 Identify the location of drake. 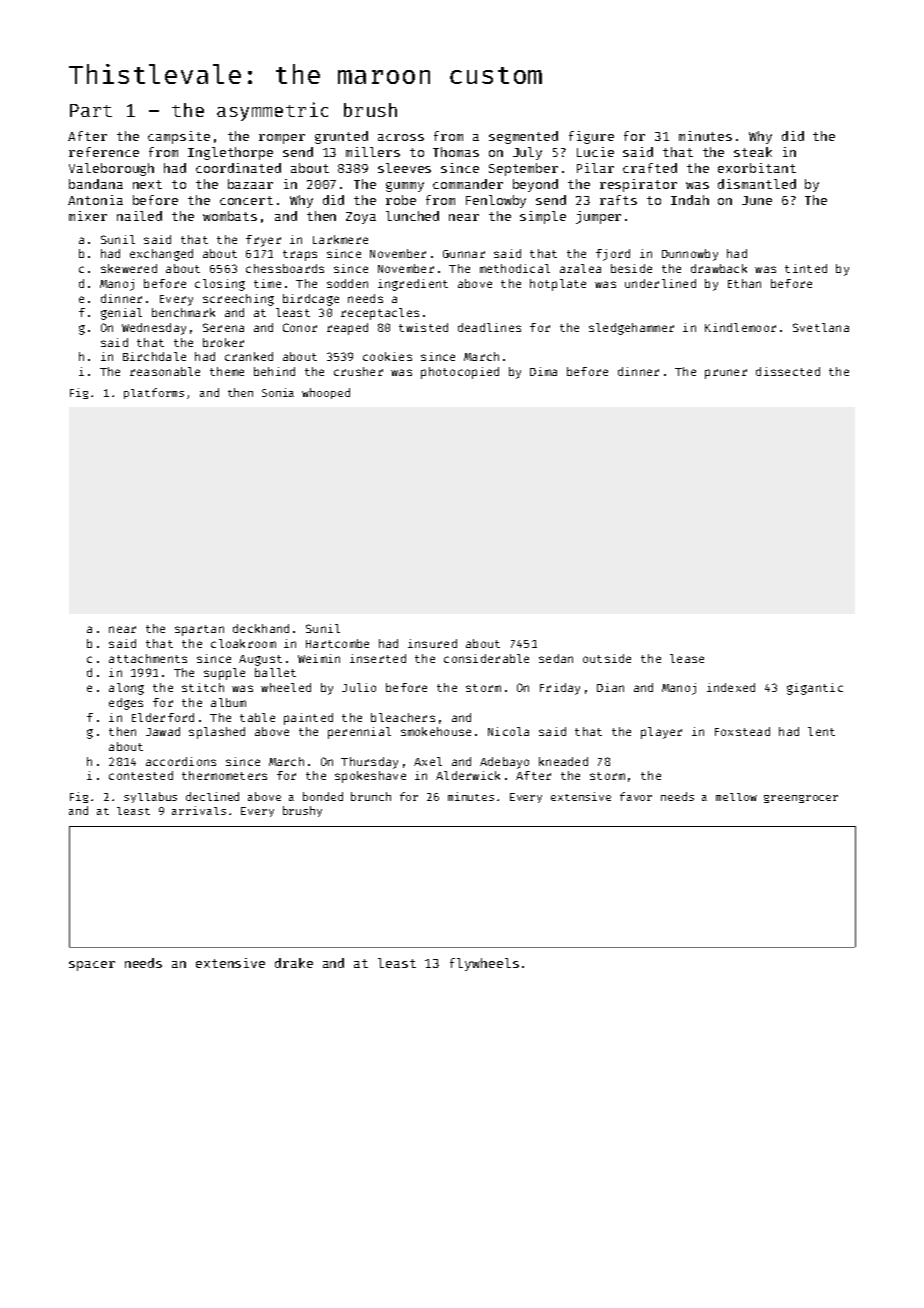
(294, 963).
